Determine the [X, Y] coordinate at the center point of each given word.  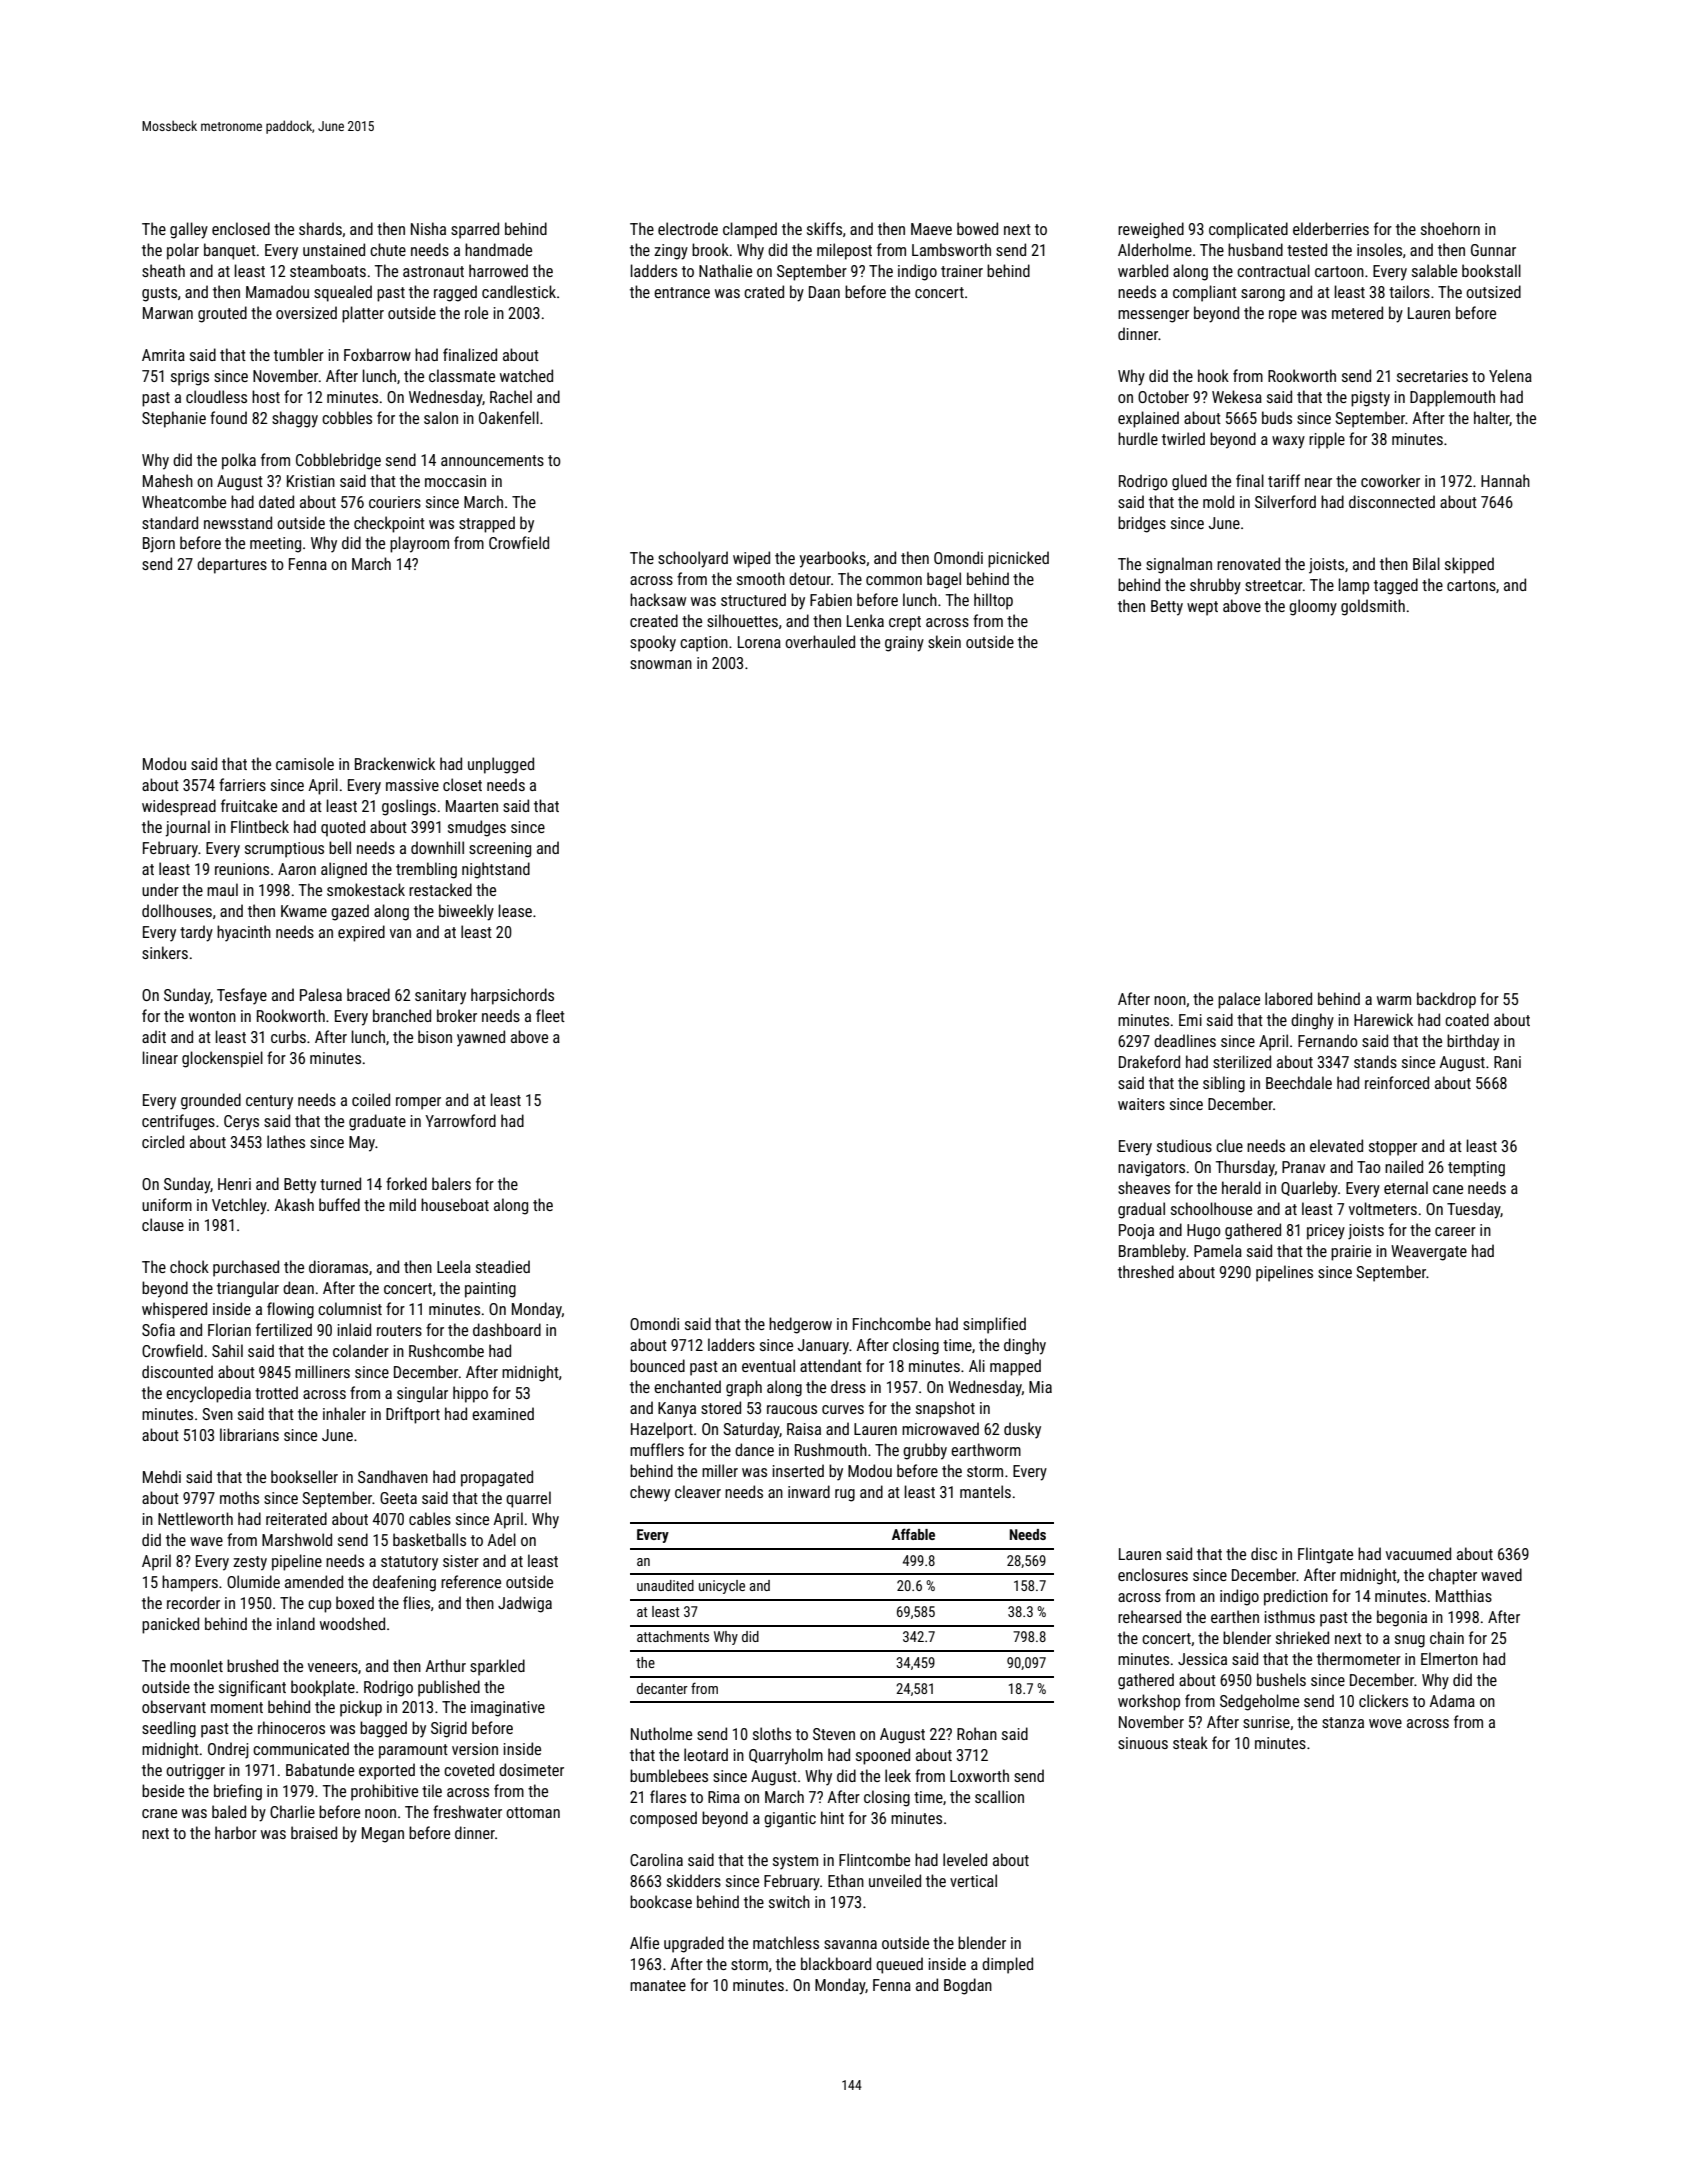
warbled [1143, 270]
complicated [1248, 230]
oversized [306, 312]
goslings [409, 807]
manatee [658, 1985]
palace [1239, 1000]
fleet [550, 1015]
